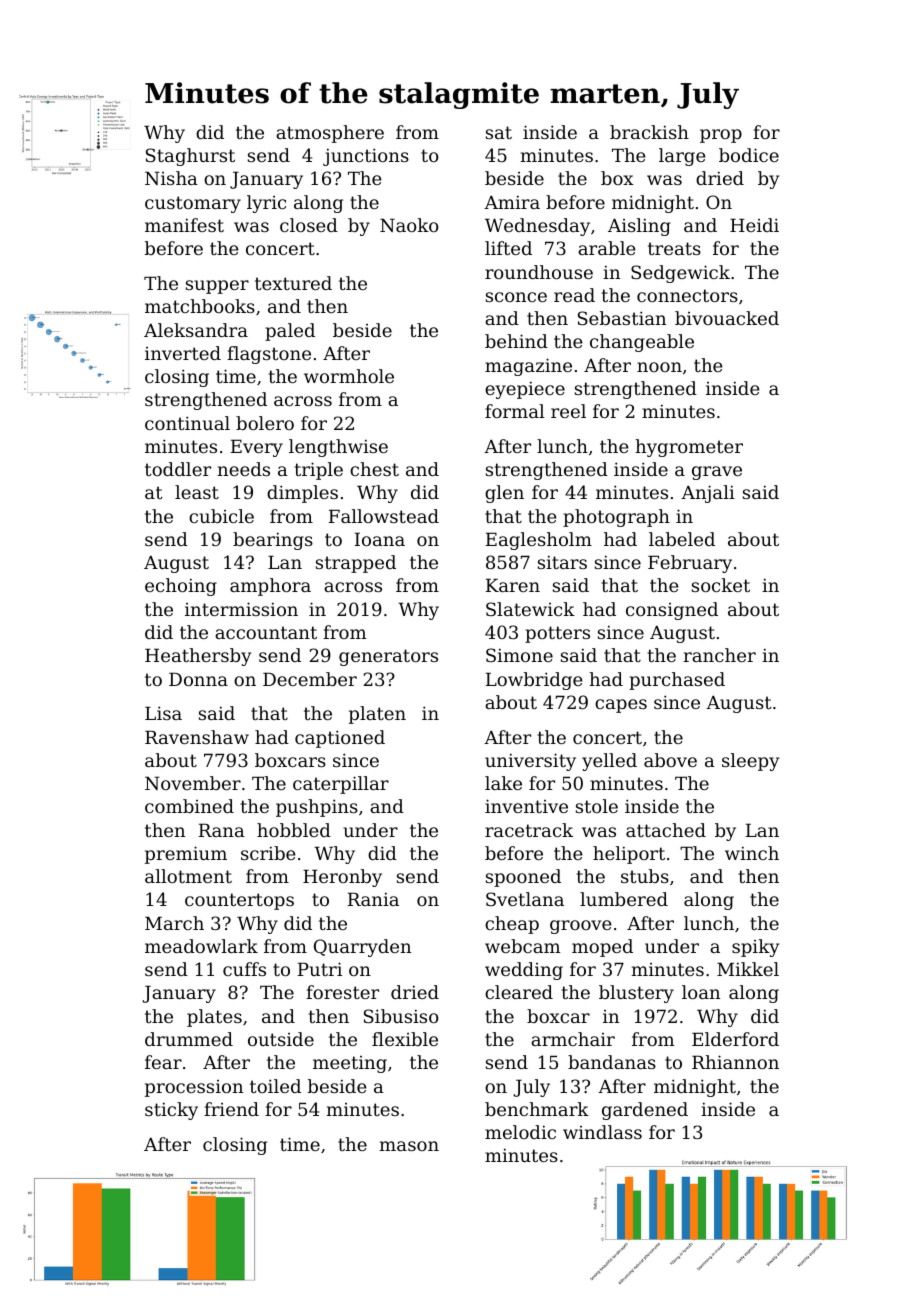 The image size is (924, 1311). I want to click on melodic, so click(520, 1132).
